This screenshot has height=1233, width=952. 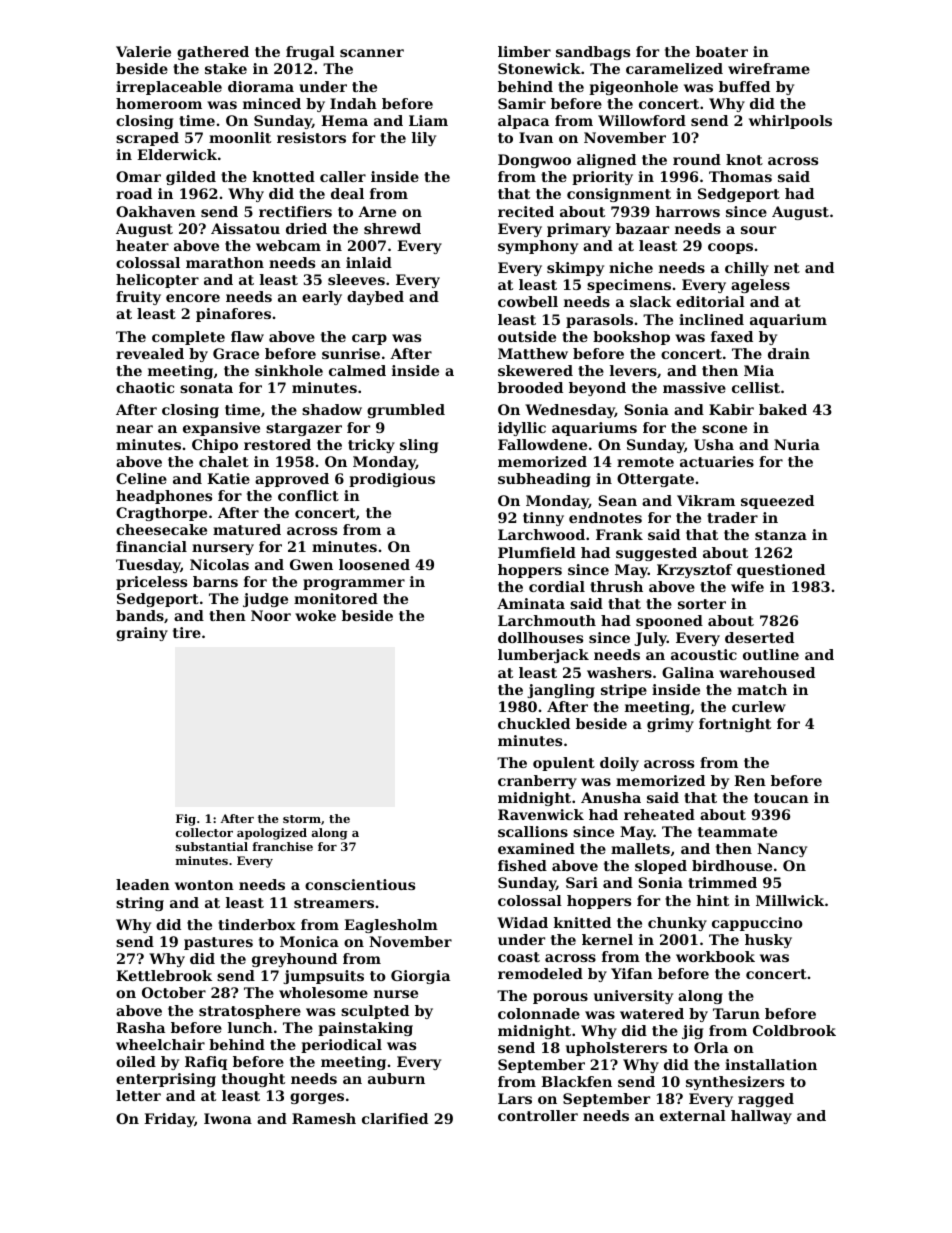 What do you see at coordinates (271, 615) in the screenshot?
I see `Noor` at bounding box center [271, 615].
